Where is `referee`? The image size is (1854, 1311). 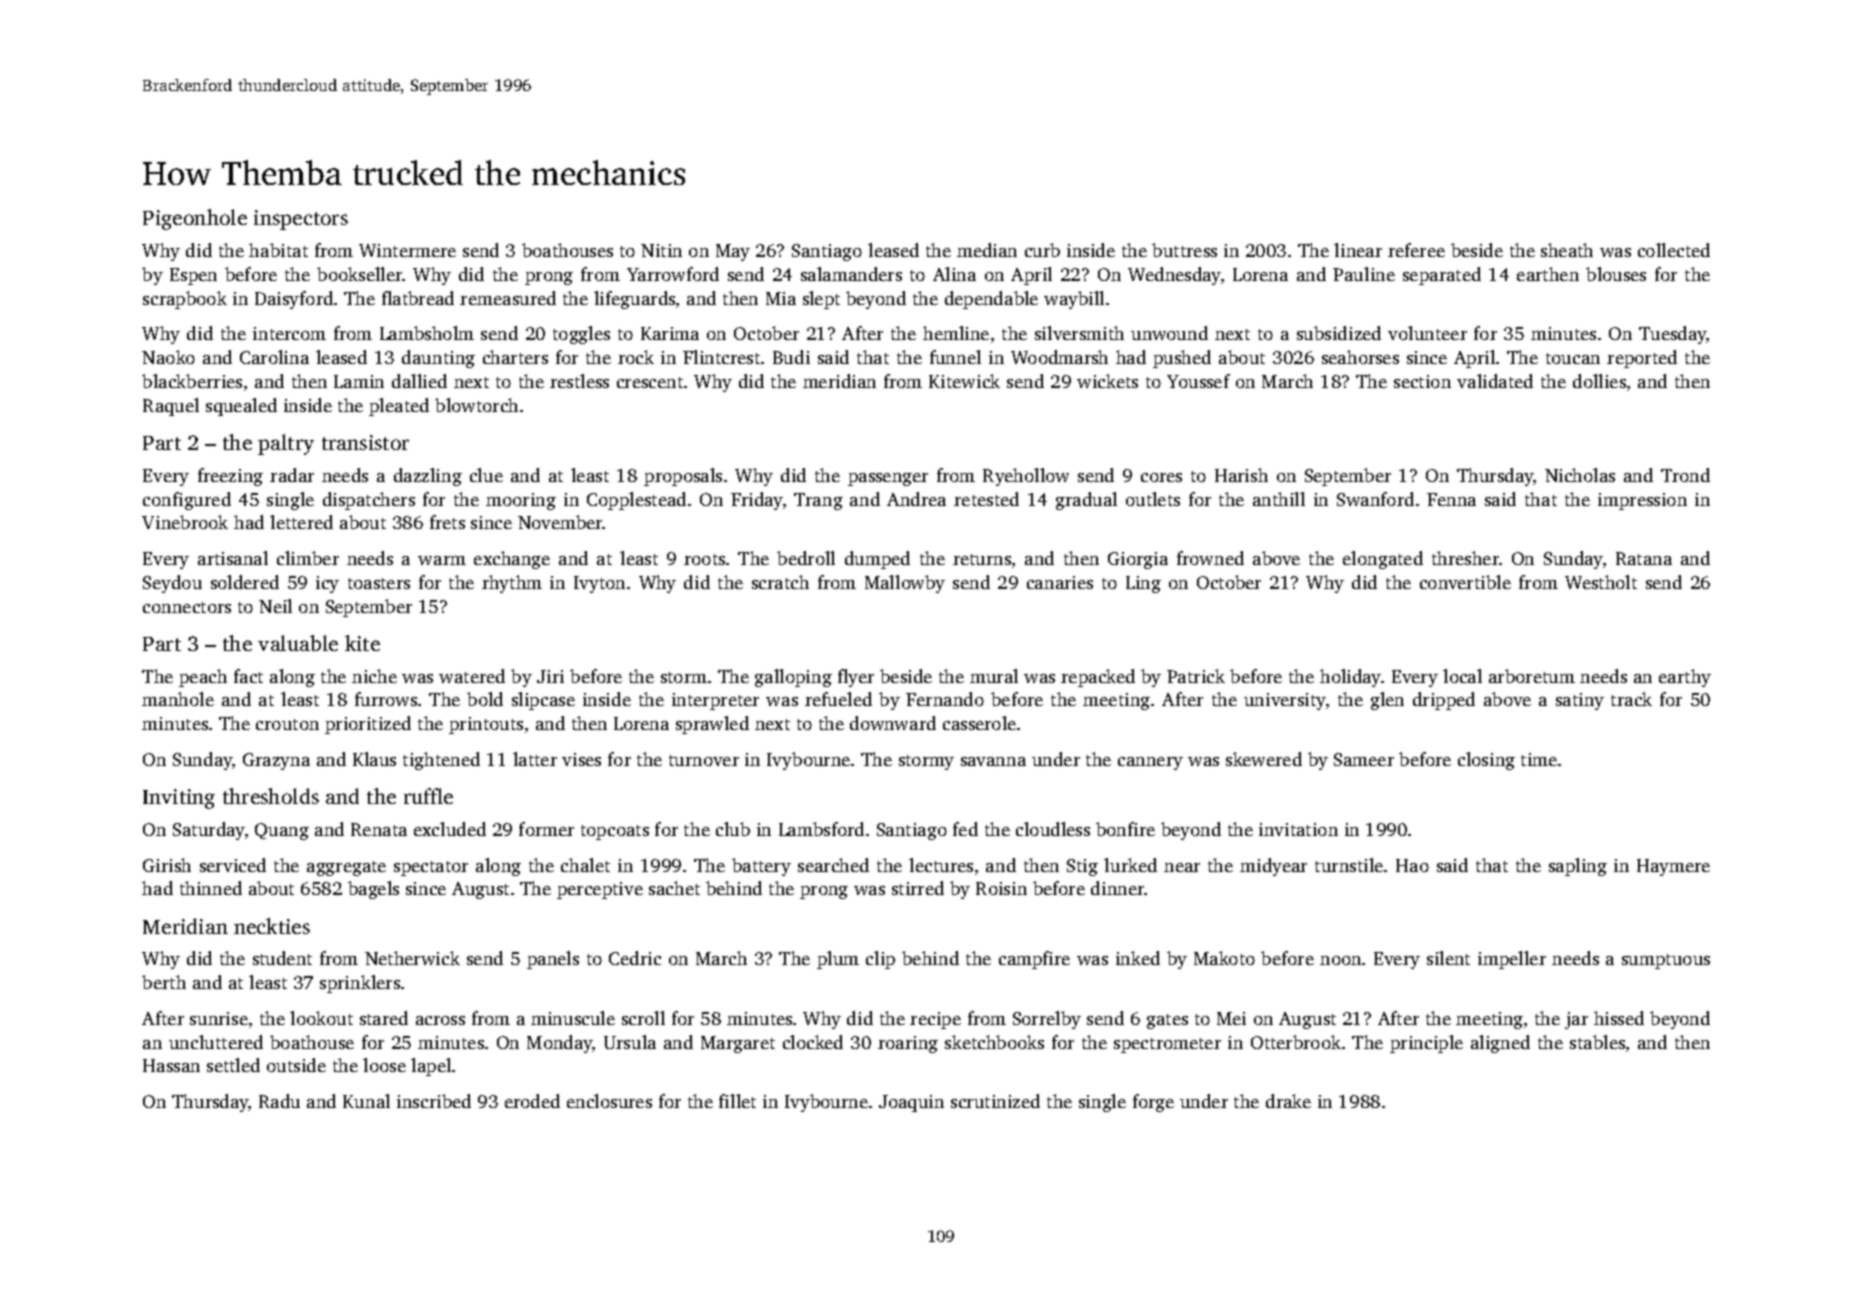
referee is located at coordinates (1416, 250).
